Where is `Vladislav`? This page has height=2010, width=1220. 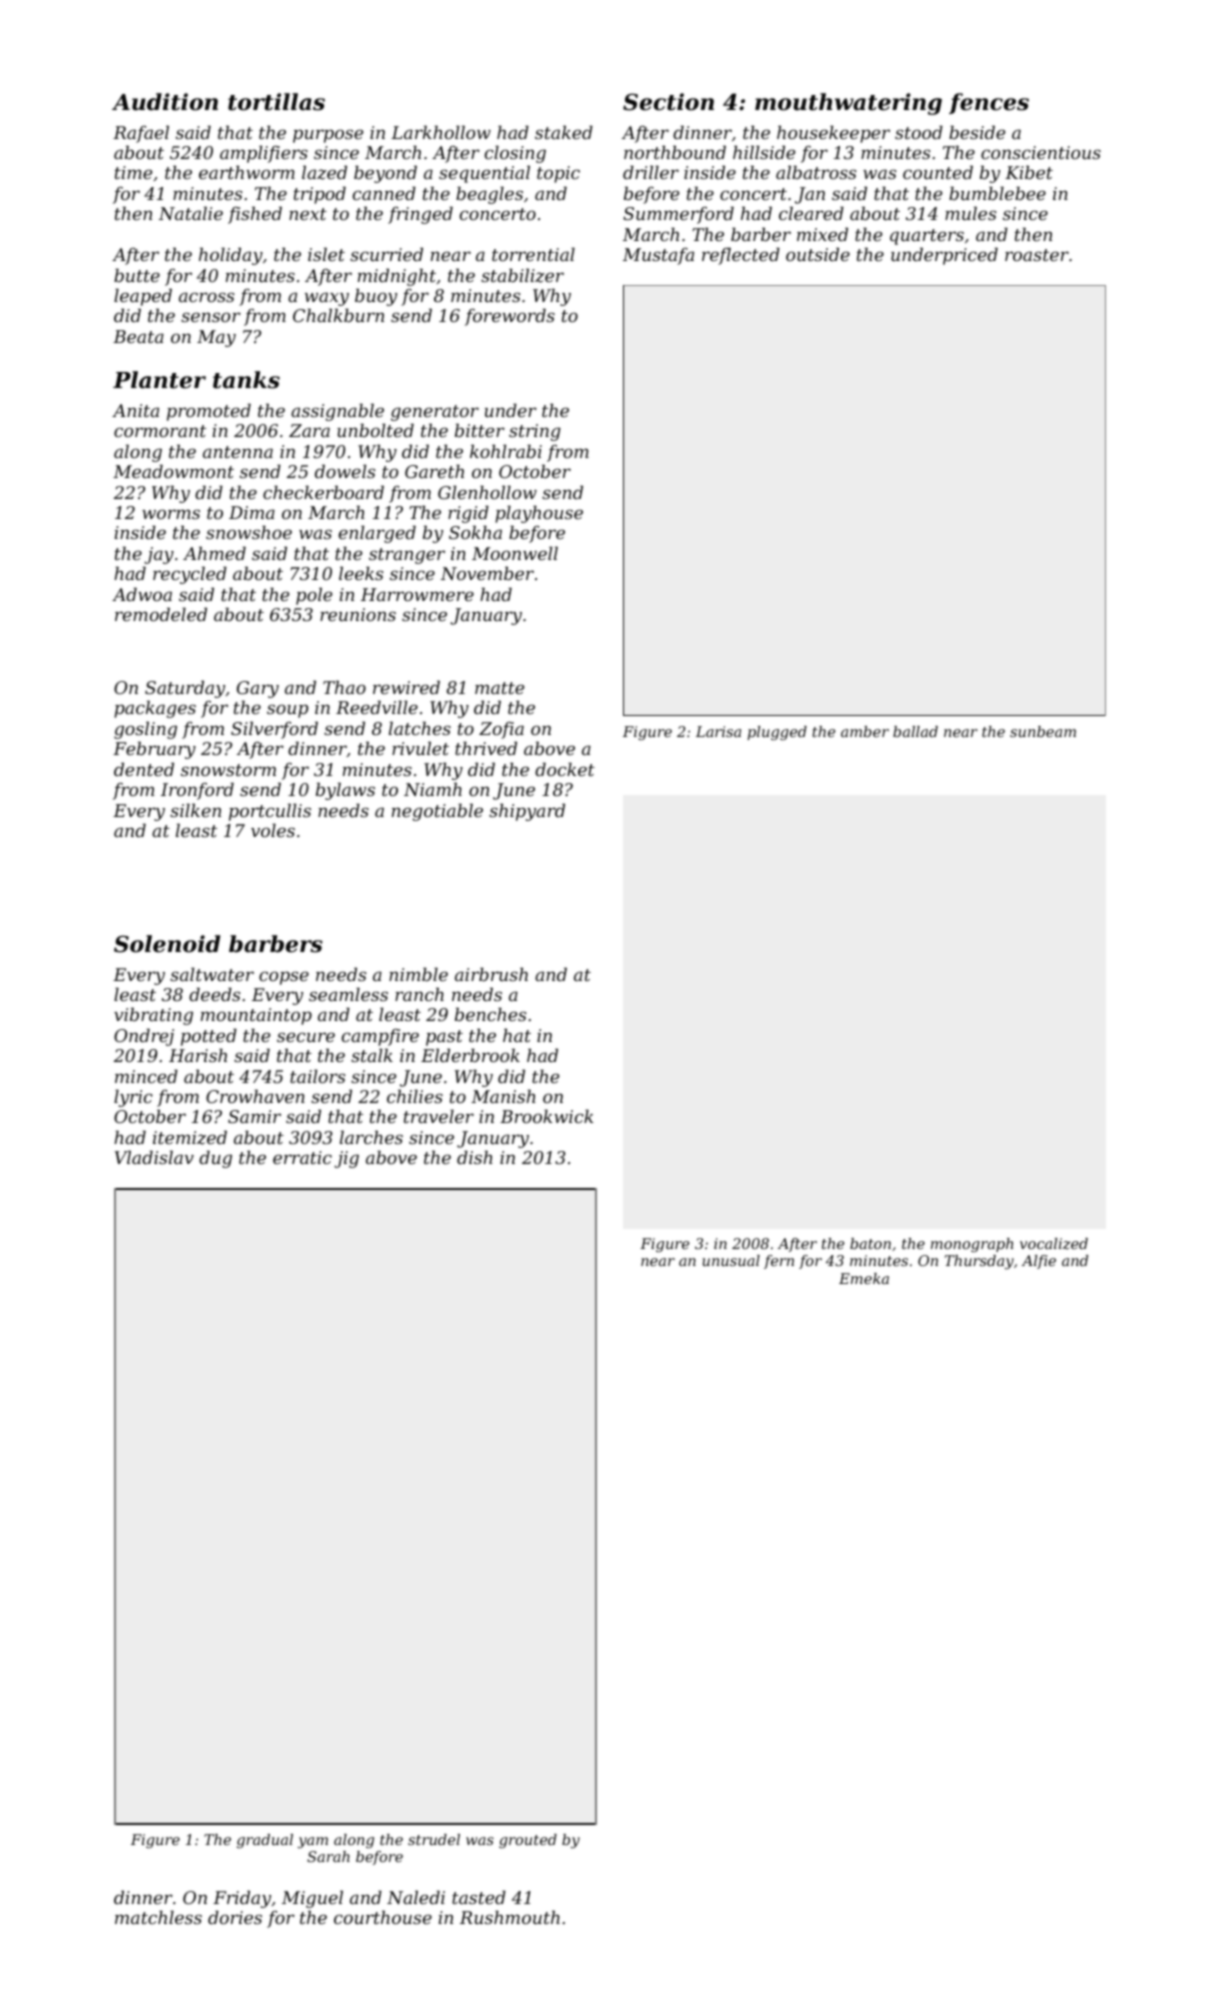 Vladislav is located at coordinates (154, 1157).
